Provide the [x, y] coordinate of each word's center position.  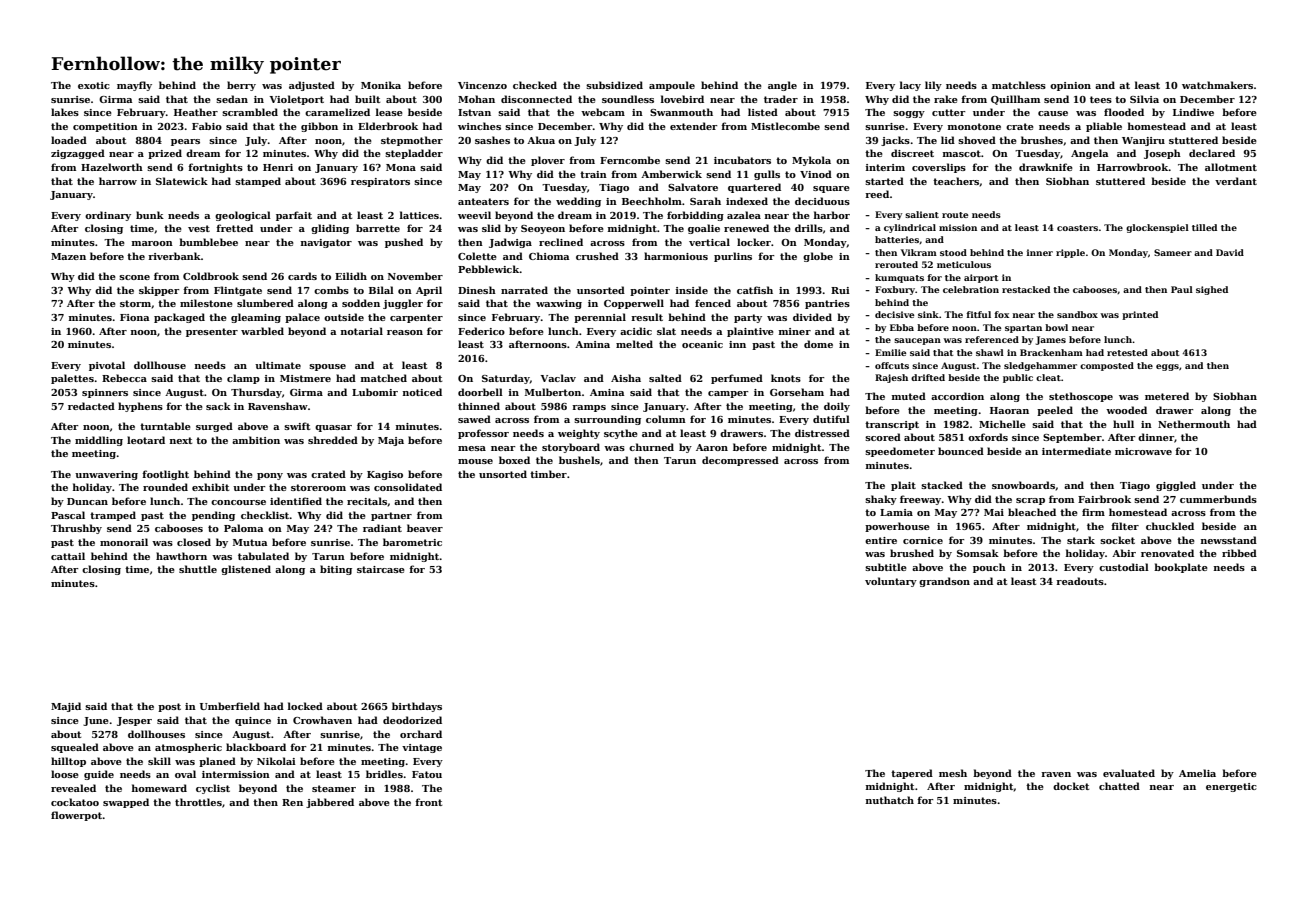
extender [694, 126]
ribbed [1239, 553]
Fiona [134, 317]
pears [185, 142]
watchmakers [1217, 85]
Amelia [1197, 773]
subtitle [886, 567]
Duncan [87, 501]
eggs [1167, 367]
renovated [1167, 553]
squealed [75, 748]
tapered [912, 774]
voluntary [891, 582]
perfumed [737, 379]
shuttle [198, 569]
